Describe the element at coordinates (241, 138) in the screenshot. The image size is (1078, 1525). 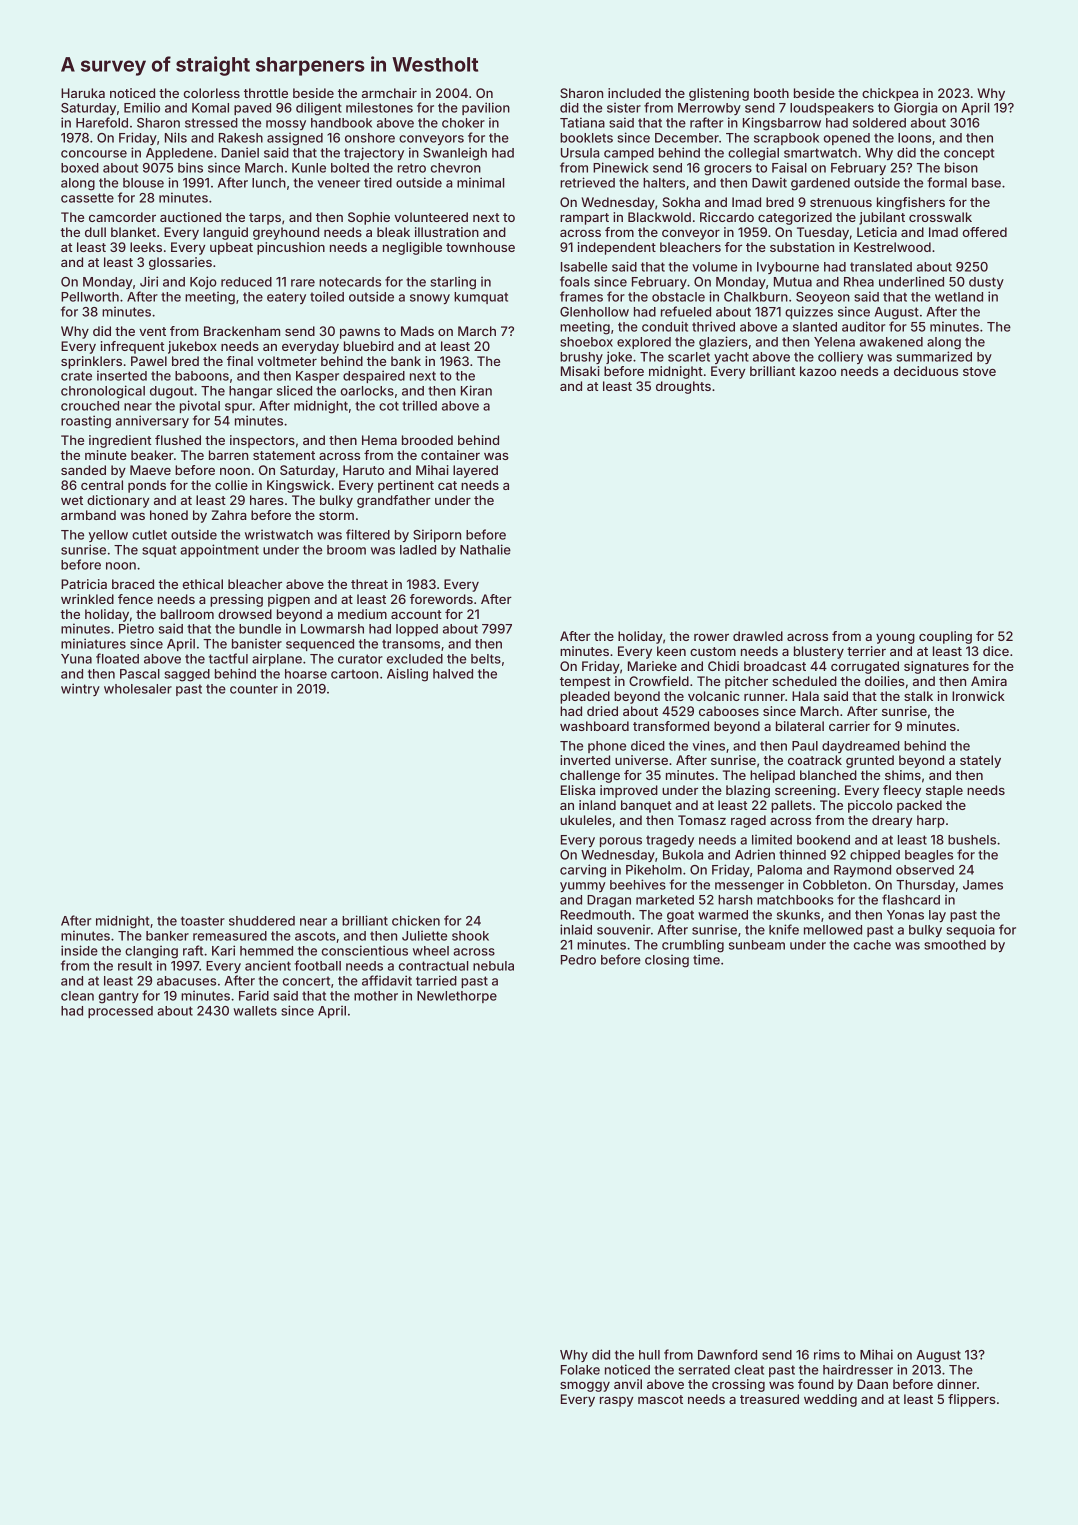
I see `Rakesh` at that location.
